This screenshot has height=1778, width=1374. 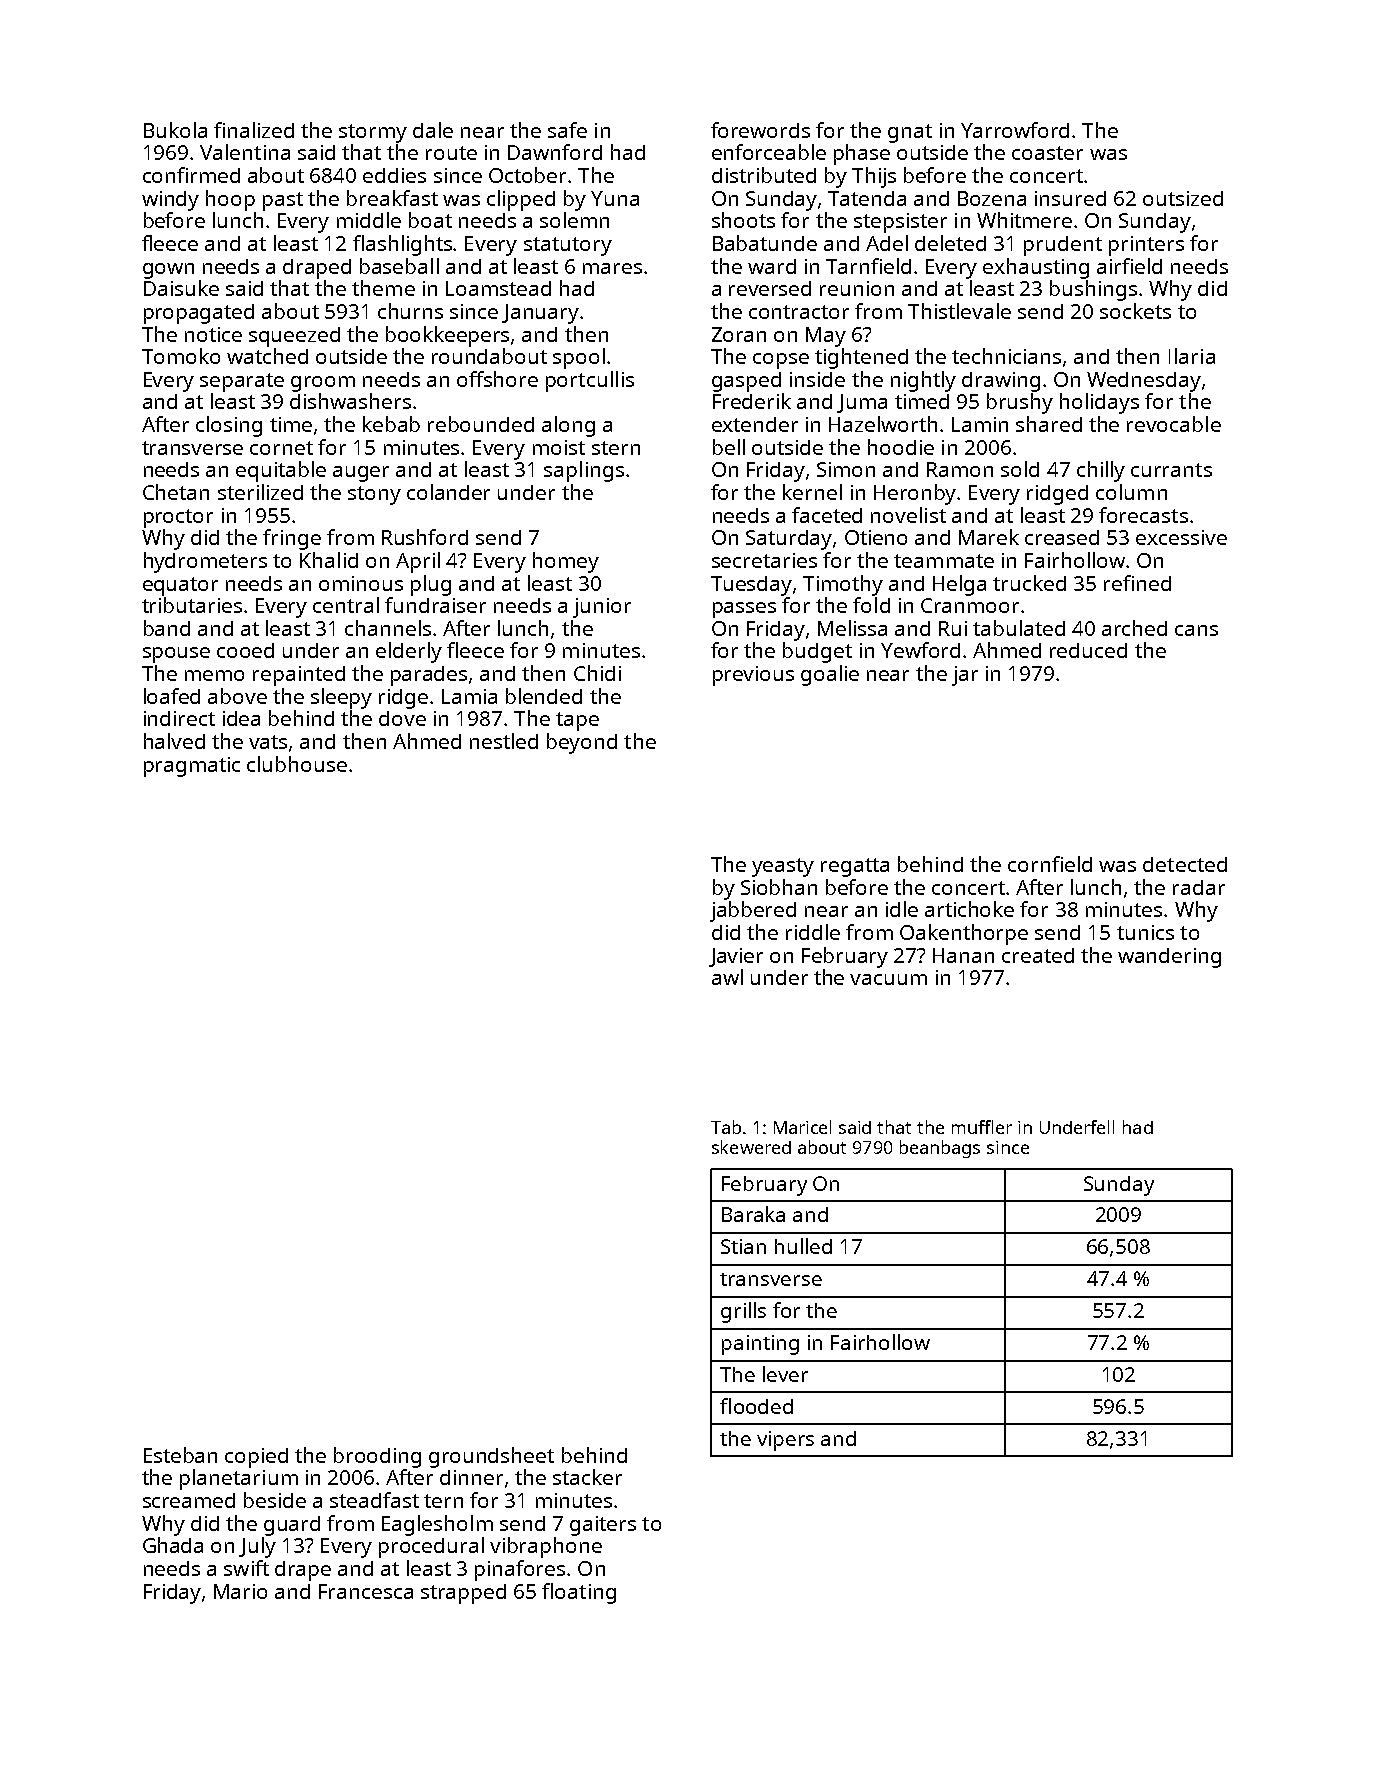 I want to click on colander, so click(x=448, y=492).
